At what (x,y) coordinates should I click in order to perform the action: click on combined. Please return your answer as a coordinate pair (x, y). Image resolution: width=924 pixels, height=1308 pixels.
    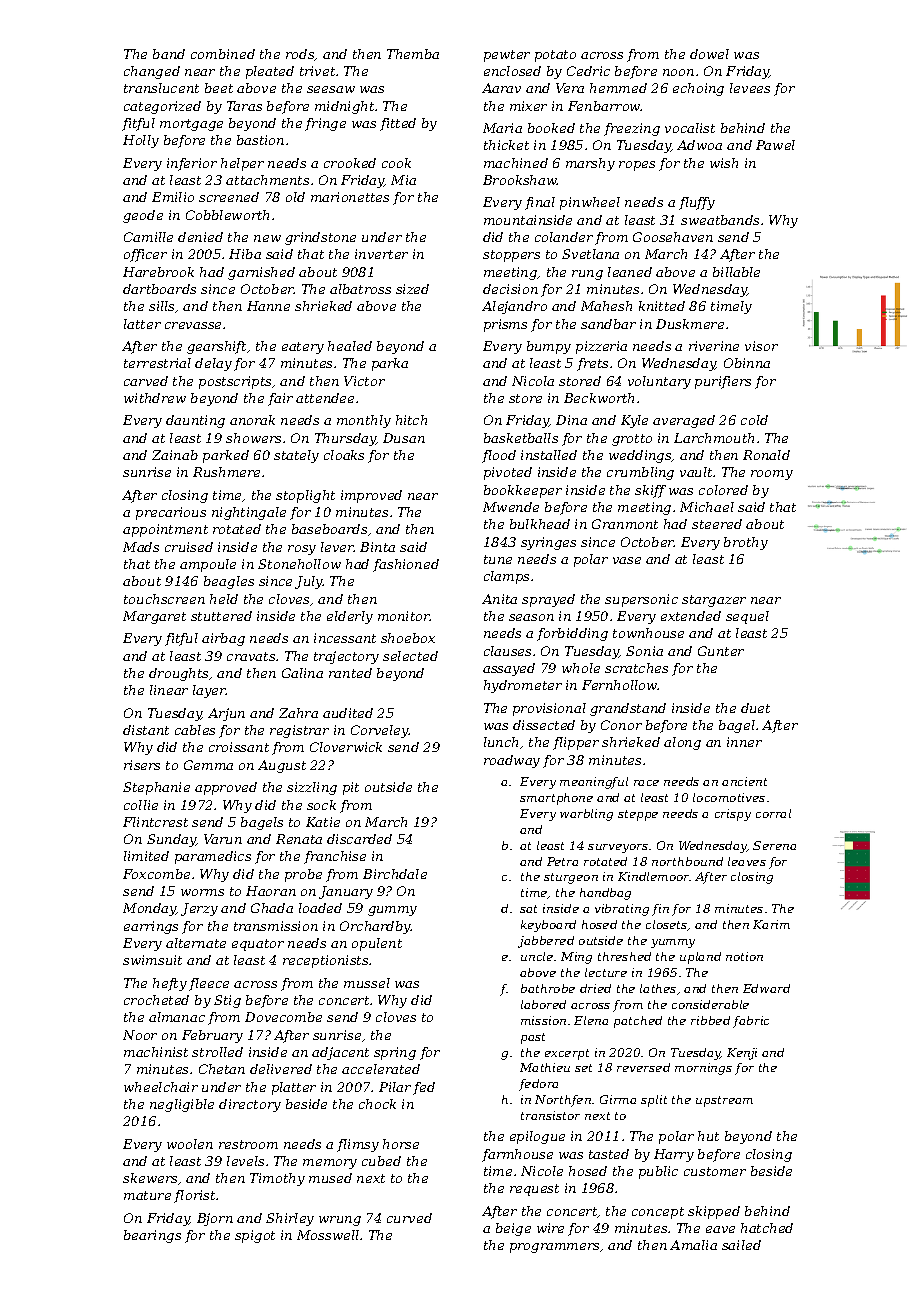
    Looking at the image, I should click on (223, 54).
